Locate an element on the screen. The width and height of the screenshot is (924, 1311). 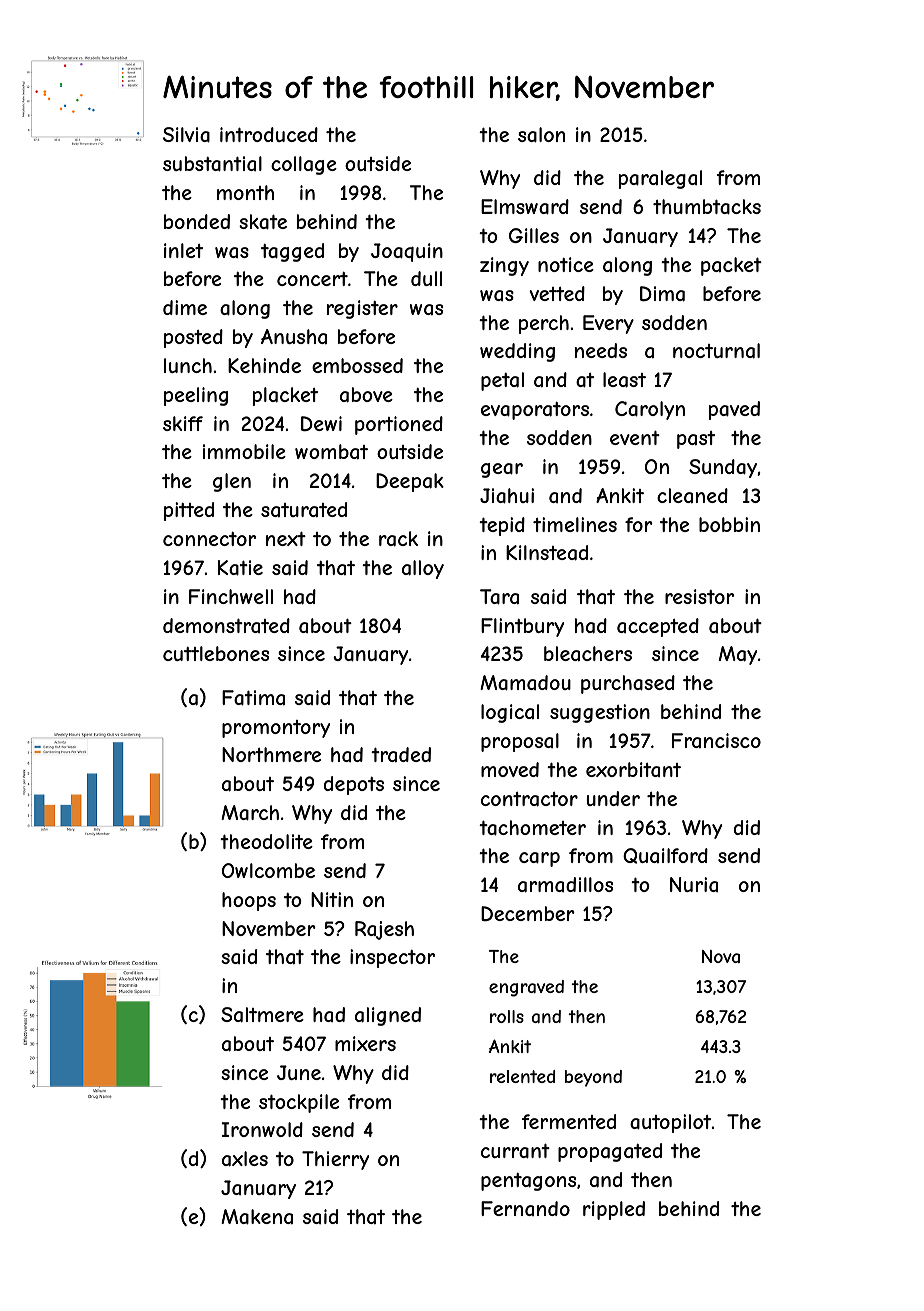
gear is located at coordinates (502, 470).
